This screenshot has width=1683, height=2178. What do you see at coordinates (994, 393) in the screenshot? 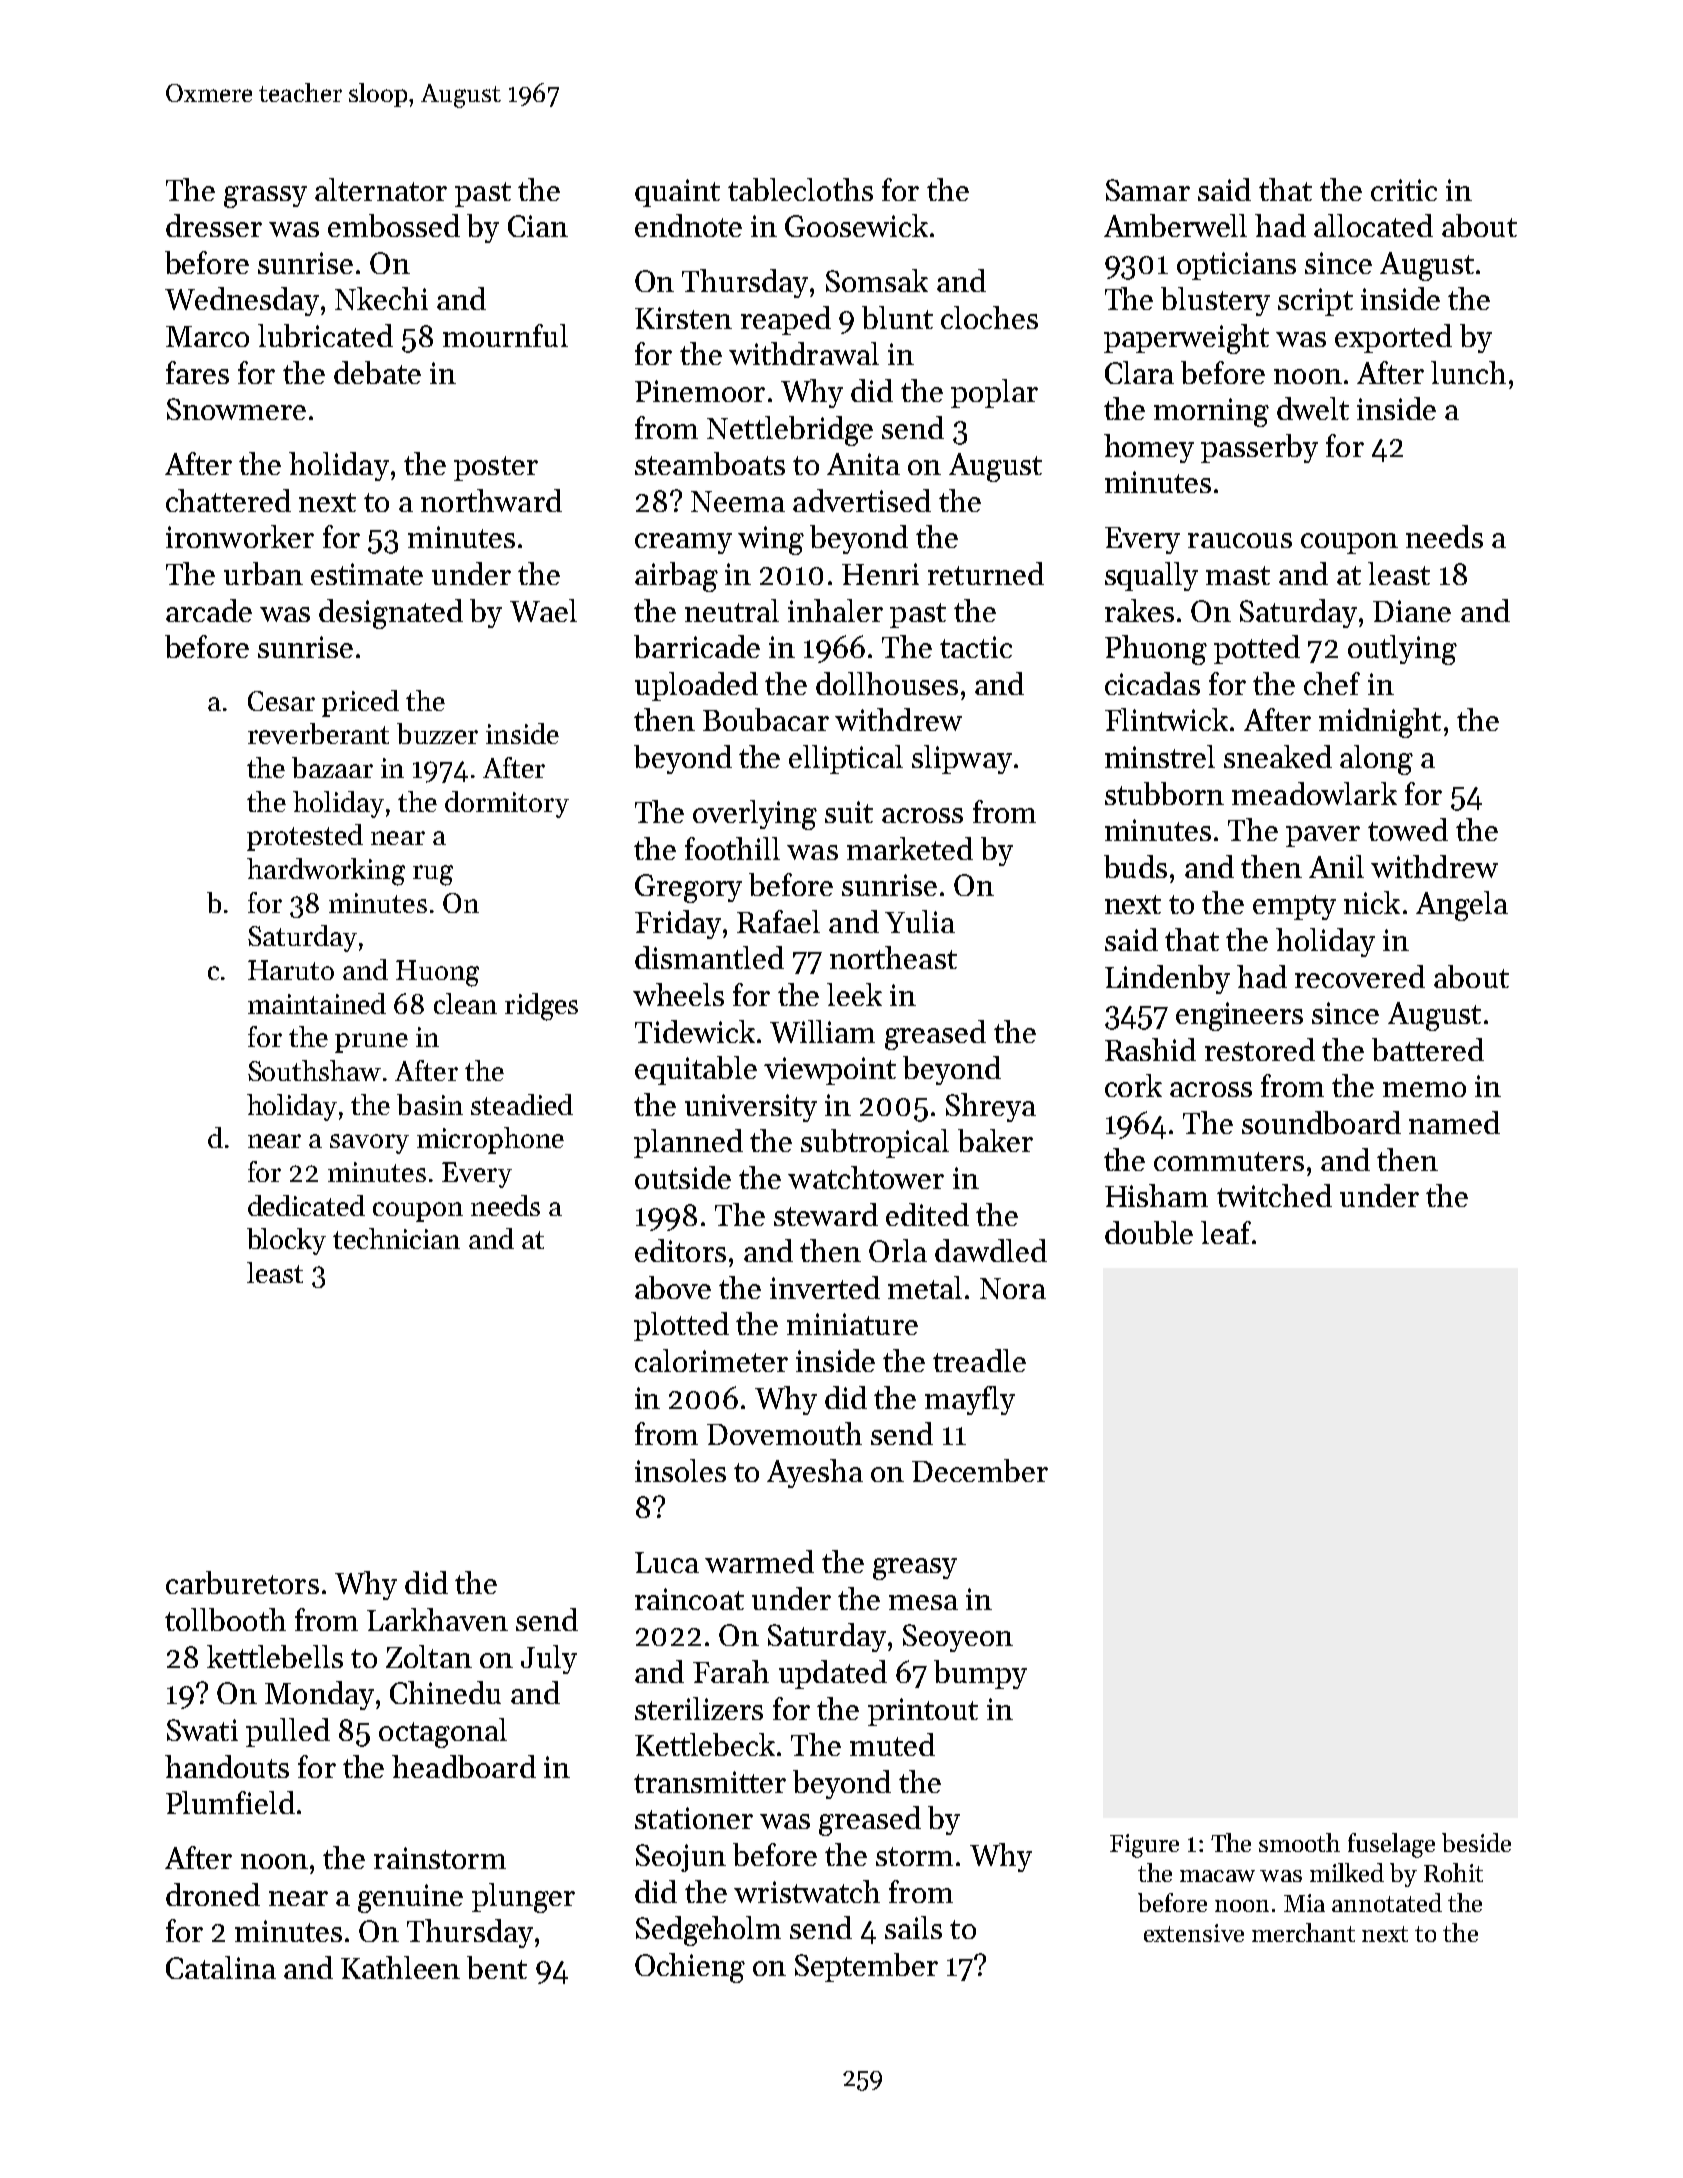
I see `poplar` at bounding box center [994, 393].
